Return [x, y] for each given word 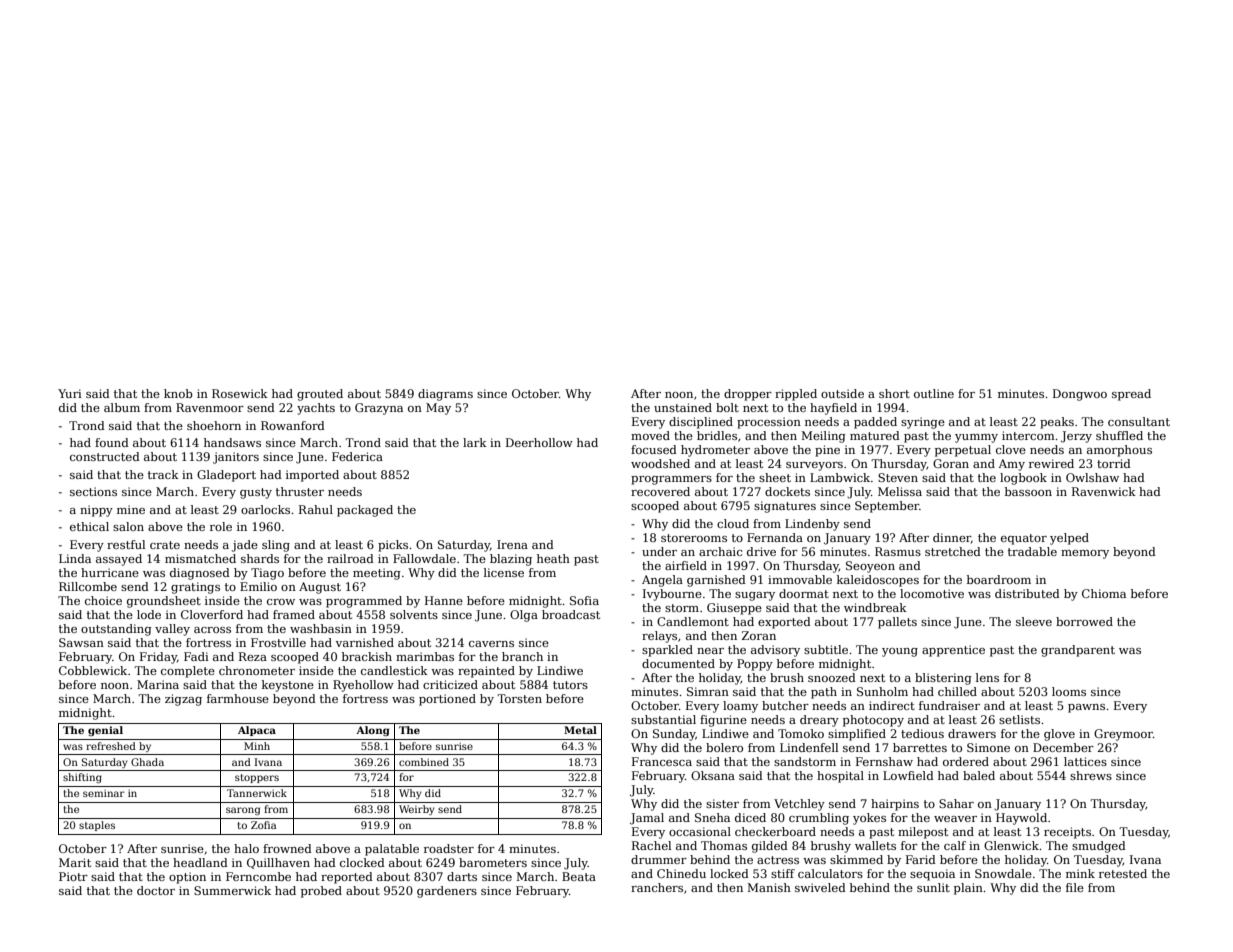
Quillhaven [278, 863]
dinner [952, 538]
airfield [686, 565]
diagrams [445, 395]
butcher [785, 705]
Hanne [444, 600]
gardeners [447, 892]
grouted [320, 395]
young [900, 652]
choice [103, 600]
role [221, 526]
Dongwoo [1080, 395]
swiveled [820, 887]
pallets [897, 623]
